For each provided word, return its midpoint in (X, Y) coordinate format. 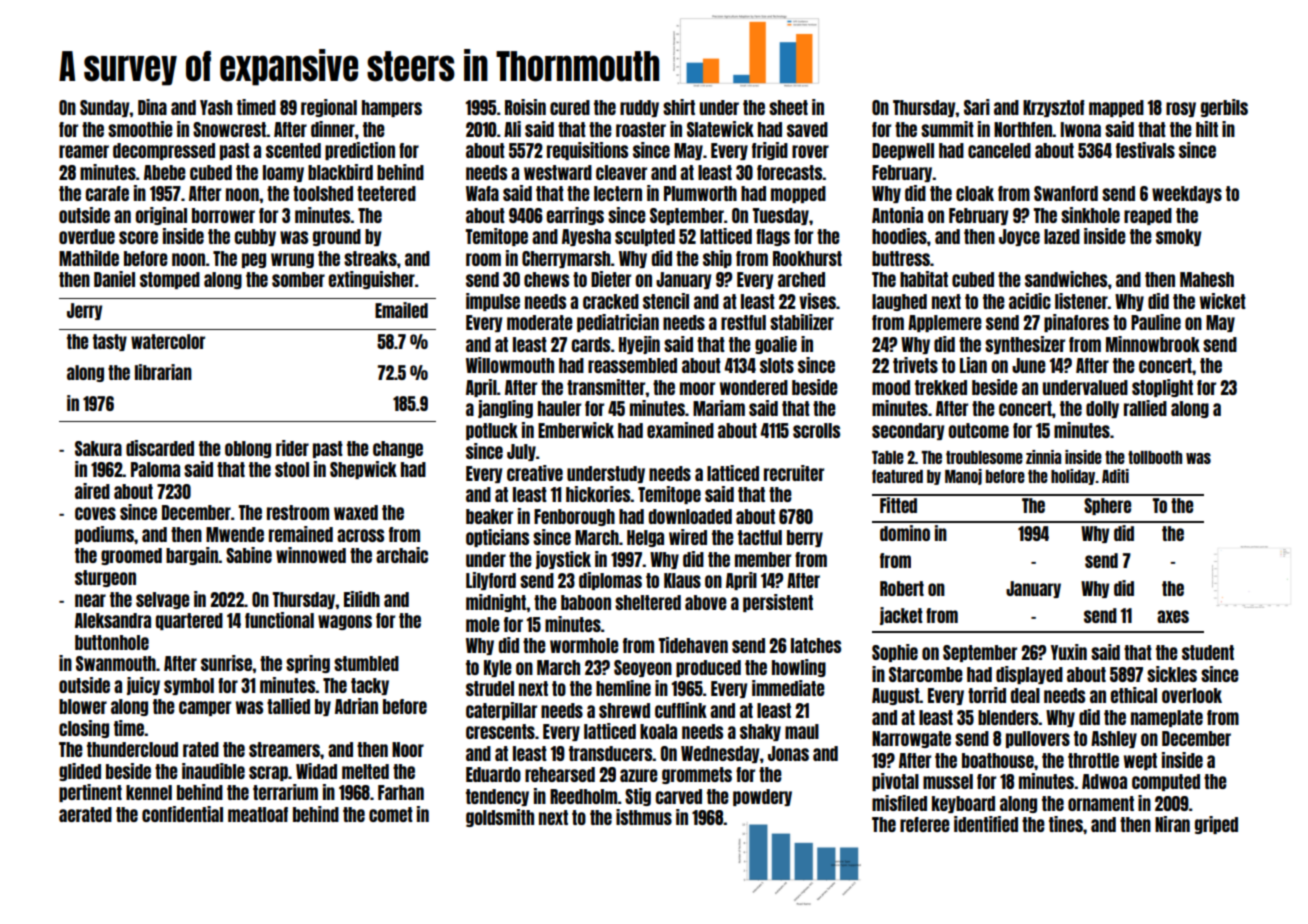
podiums (104, 535)
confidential (182, 814)
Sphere (1107, 506)
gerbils (1224, 108)
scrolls (816, 430)
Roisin (525, 107)
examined (680, 430)
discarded (160, 448)
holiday (1073, 477)
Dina (152, 107)
